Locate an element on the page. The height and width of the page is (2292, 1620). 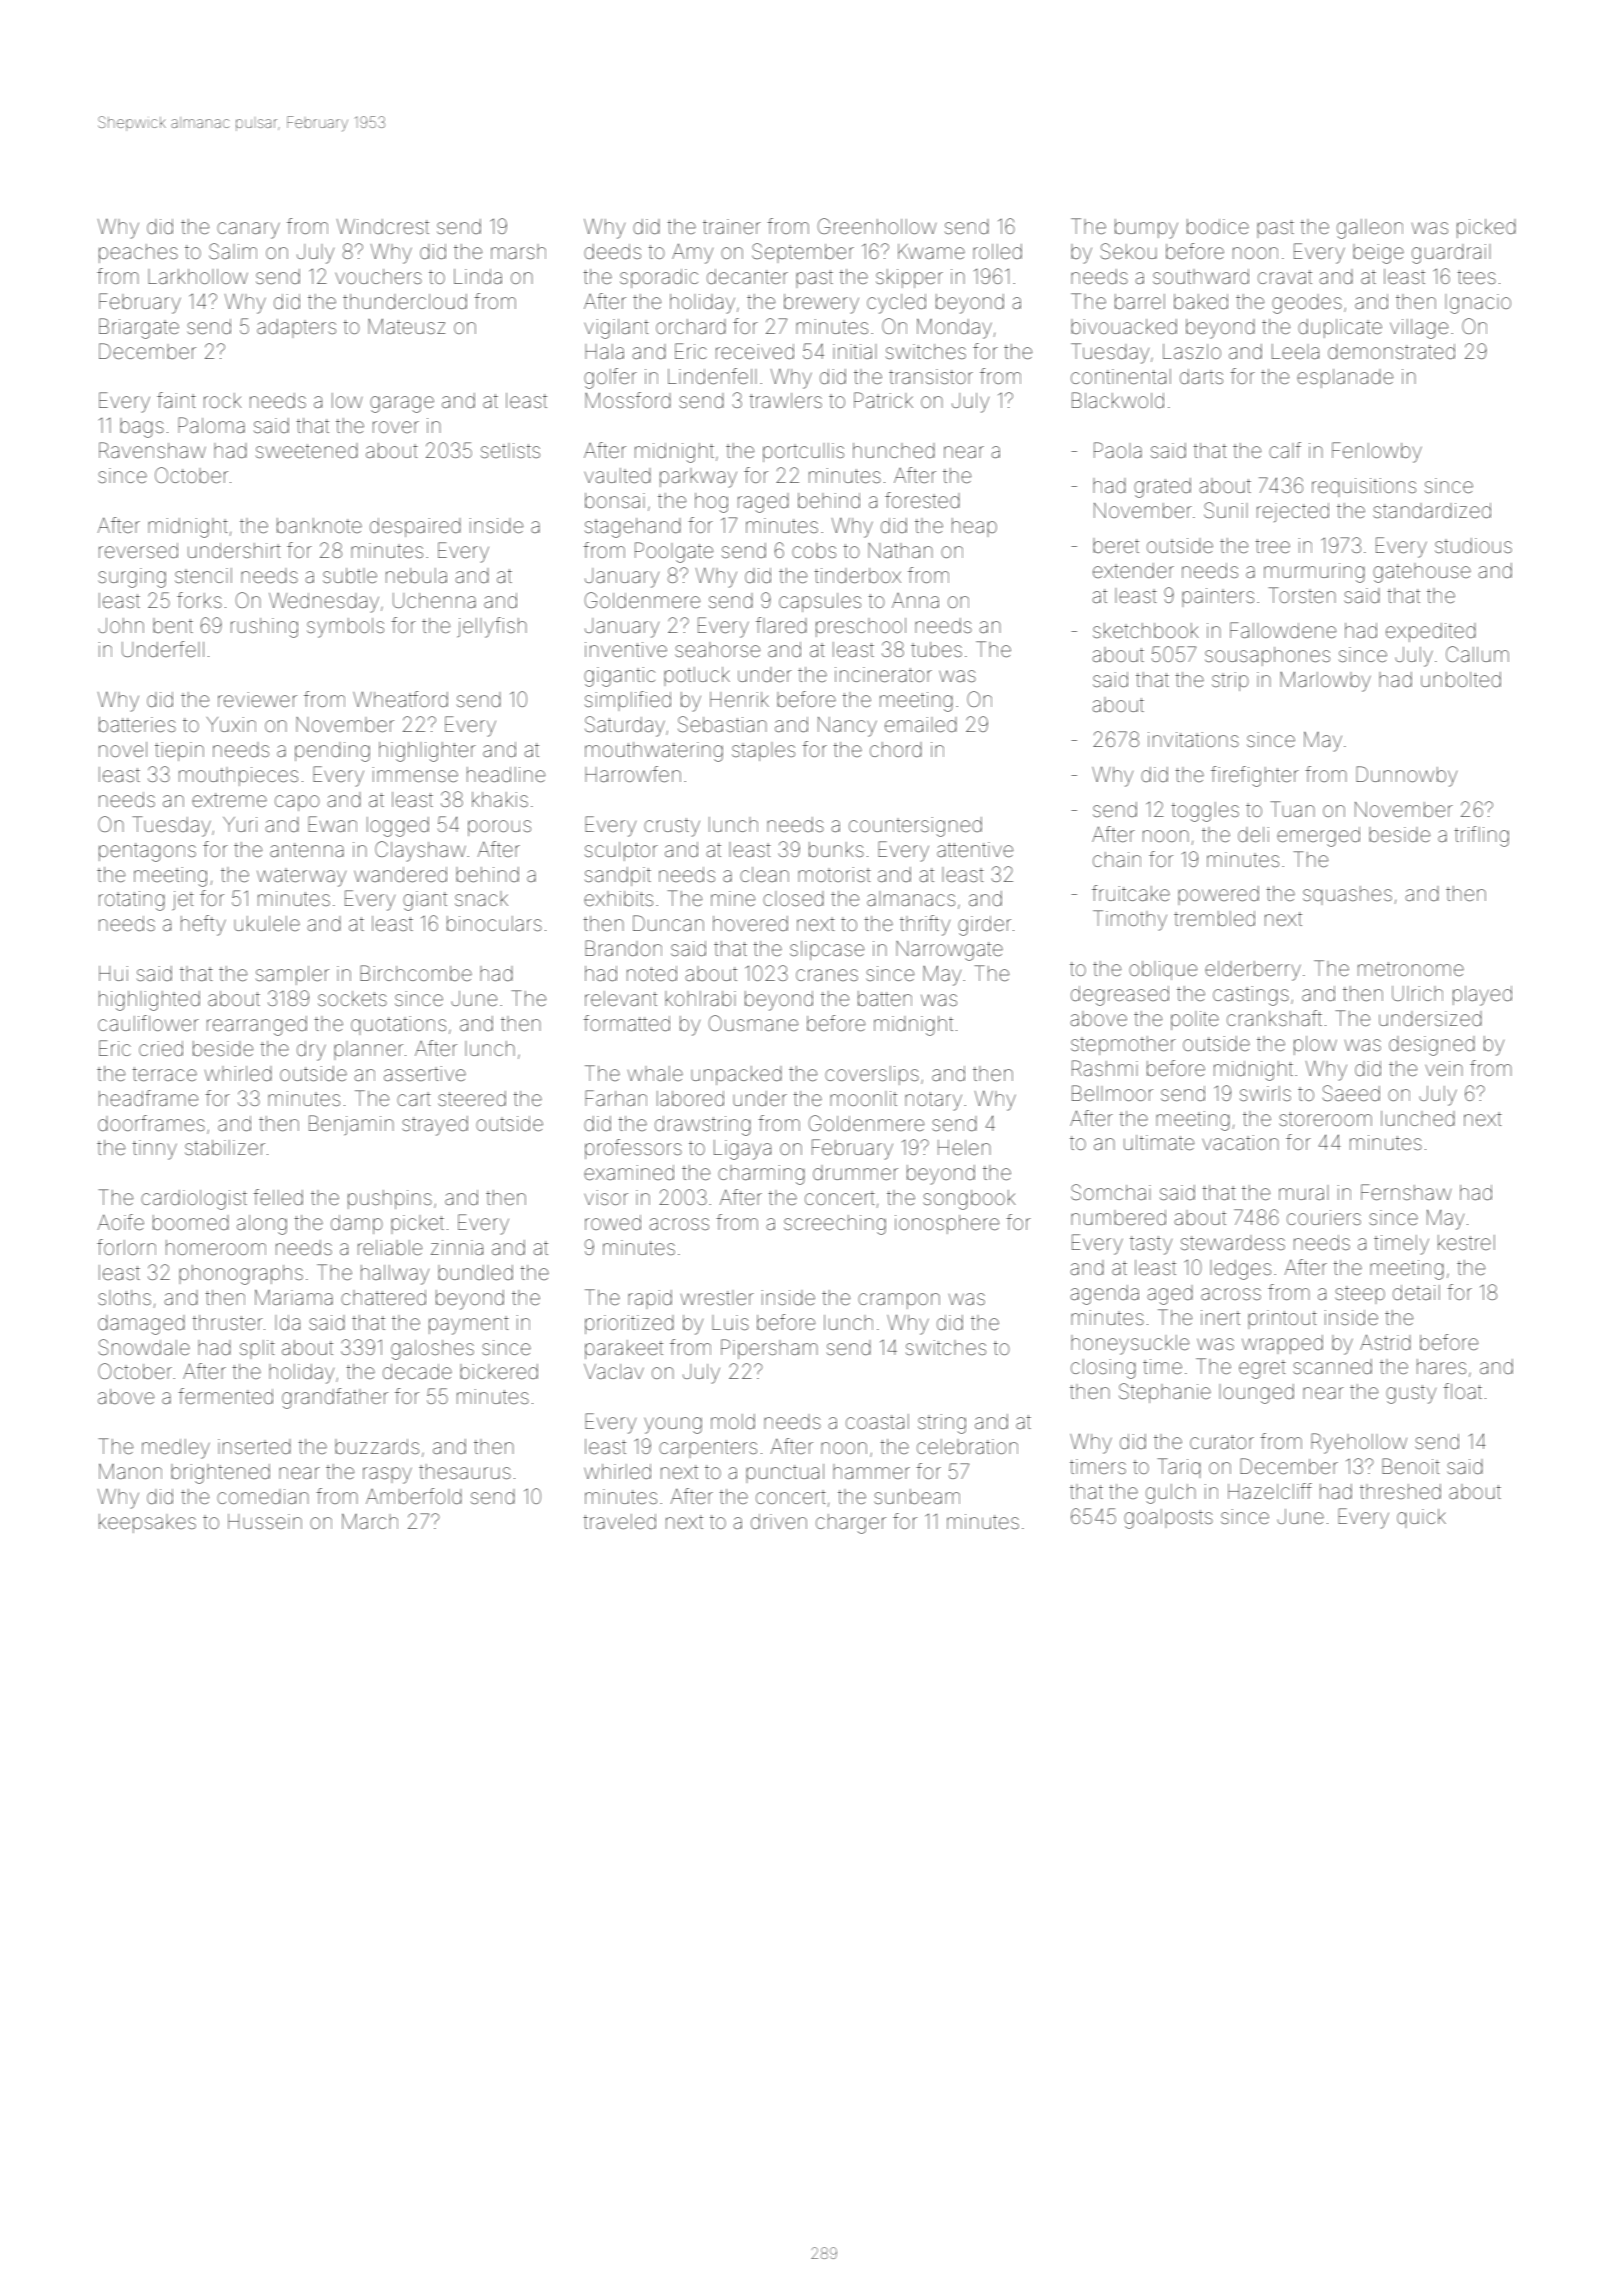
Ulrich is located at coordinates (1417, 993).
